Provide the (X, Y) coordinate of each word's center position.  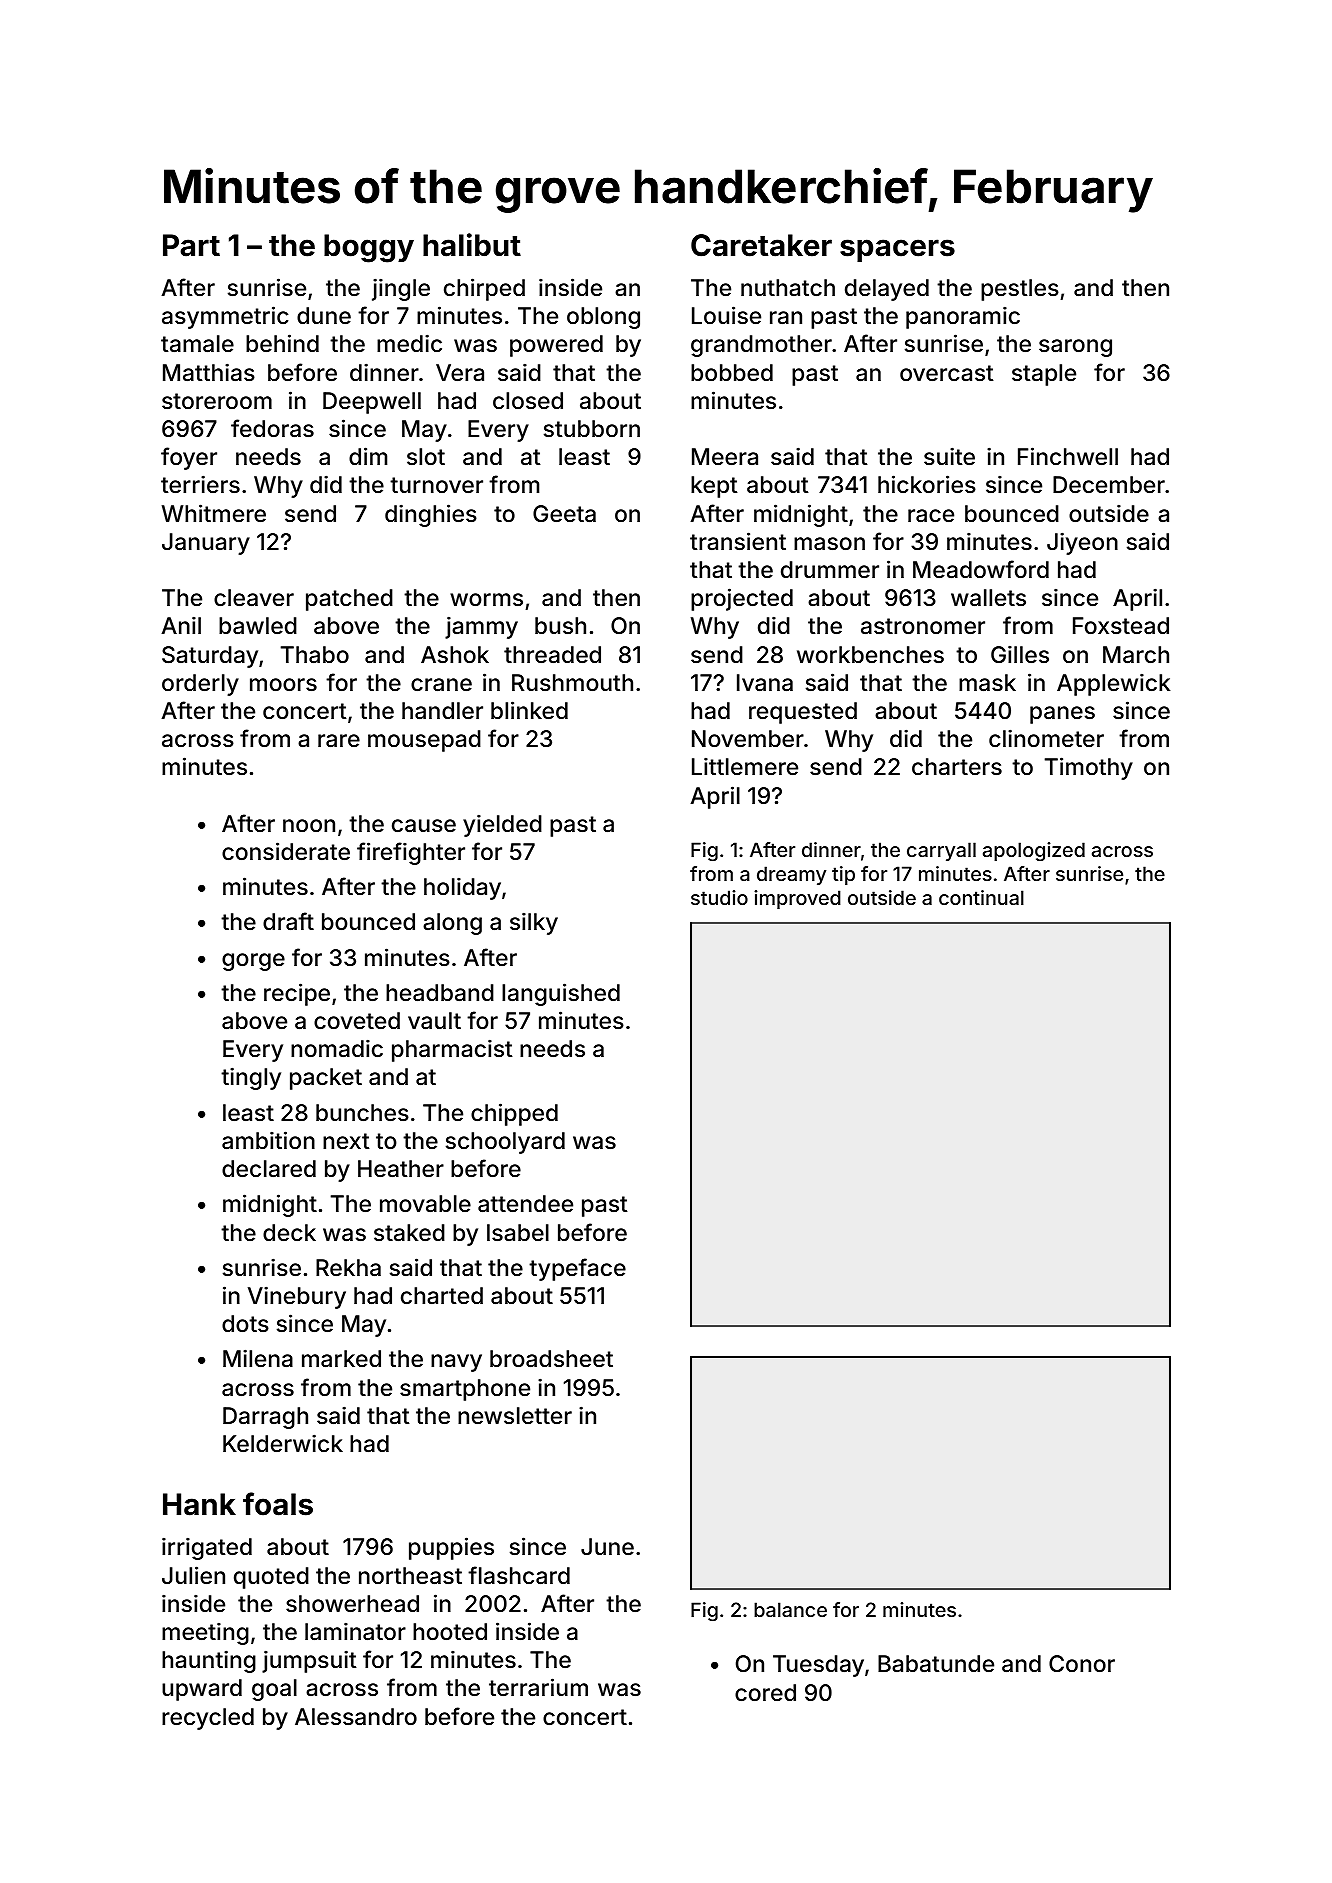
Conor (1082, 1664)
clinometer (1046, 738)
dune (324, 316)
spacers (897, 250)
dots (245, 1324)
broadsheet (551, 1359)
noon (309, 825)
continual (981, 897)
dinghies (431, 515)
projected (742, 599)
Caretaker (761, 245)
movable (425, 1204)
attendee (525, 1204)
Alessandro (356, 1717)
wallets (988, 598)
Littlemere (745, 766)
